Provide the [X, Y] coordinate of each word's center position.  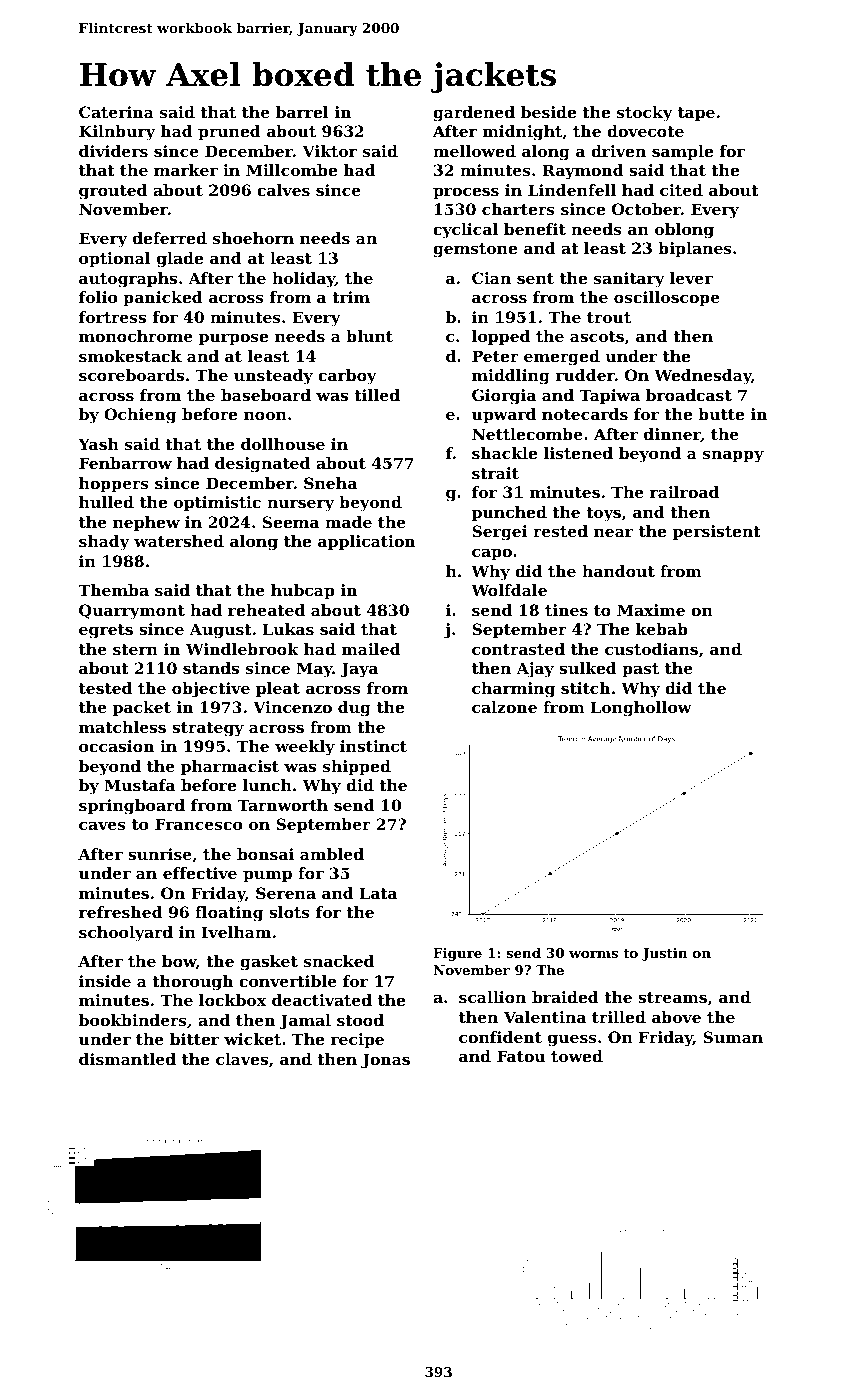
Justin [665, 954]
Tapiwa [609, 397]
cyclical [465, 231]
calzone [504, 707]
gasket [269, 963]
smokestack [130, 356]
